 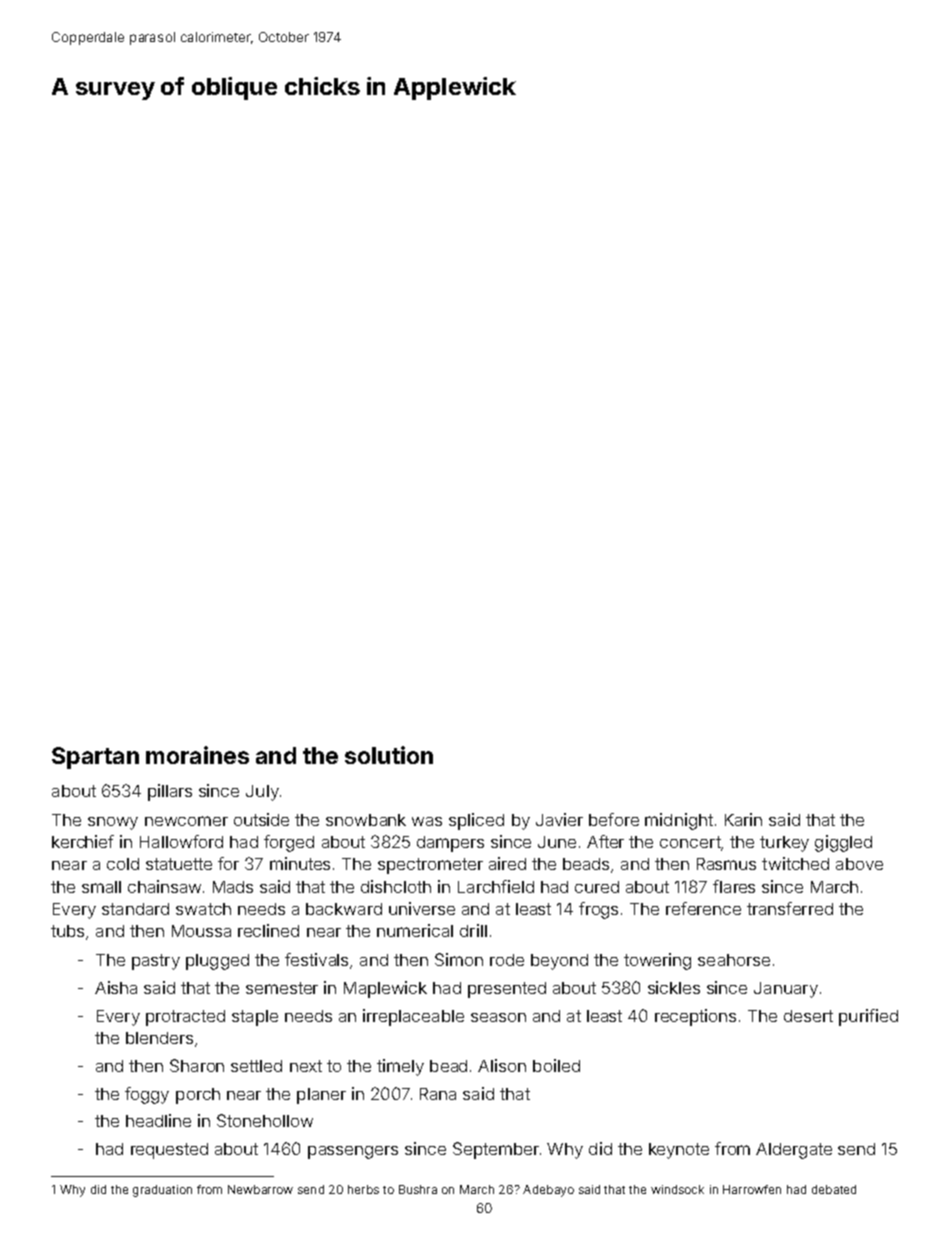 What do you see at coordinates (843, 843) in the page?
I see `giggled` at bounding box center [843, 843].
